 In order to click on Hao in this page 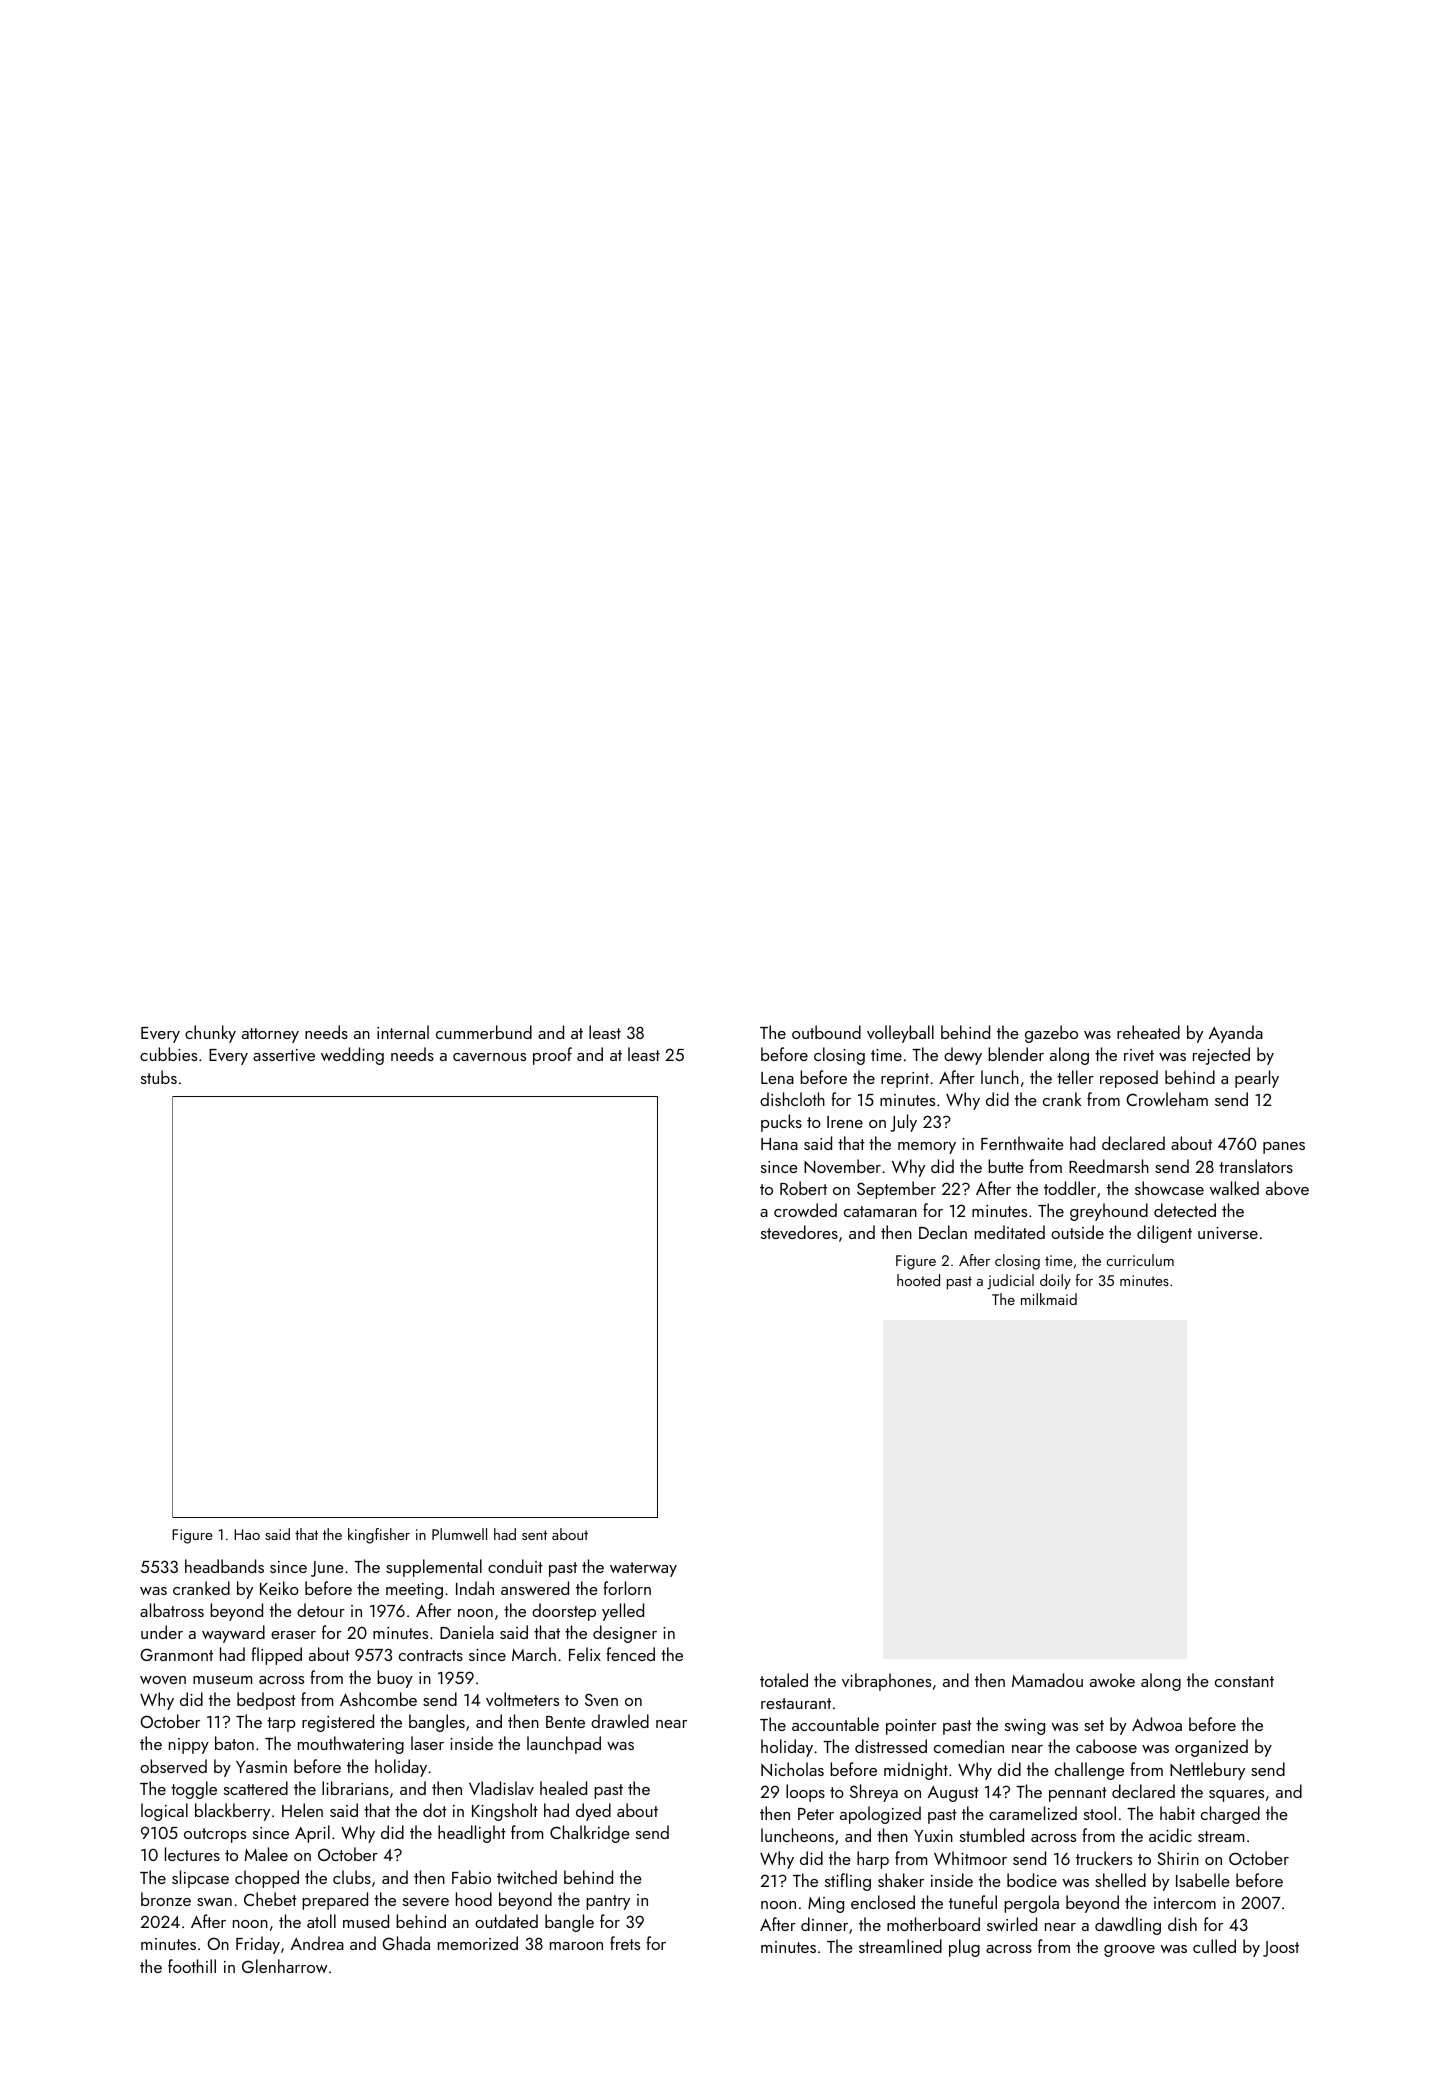, I will do `click(247, 1534)`.
